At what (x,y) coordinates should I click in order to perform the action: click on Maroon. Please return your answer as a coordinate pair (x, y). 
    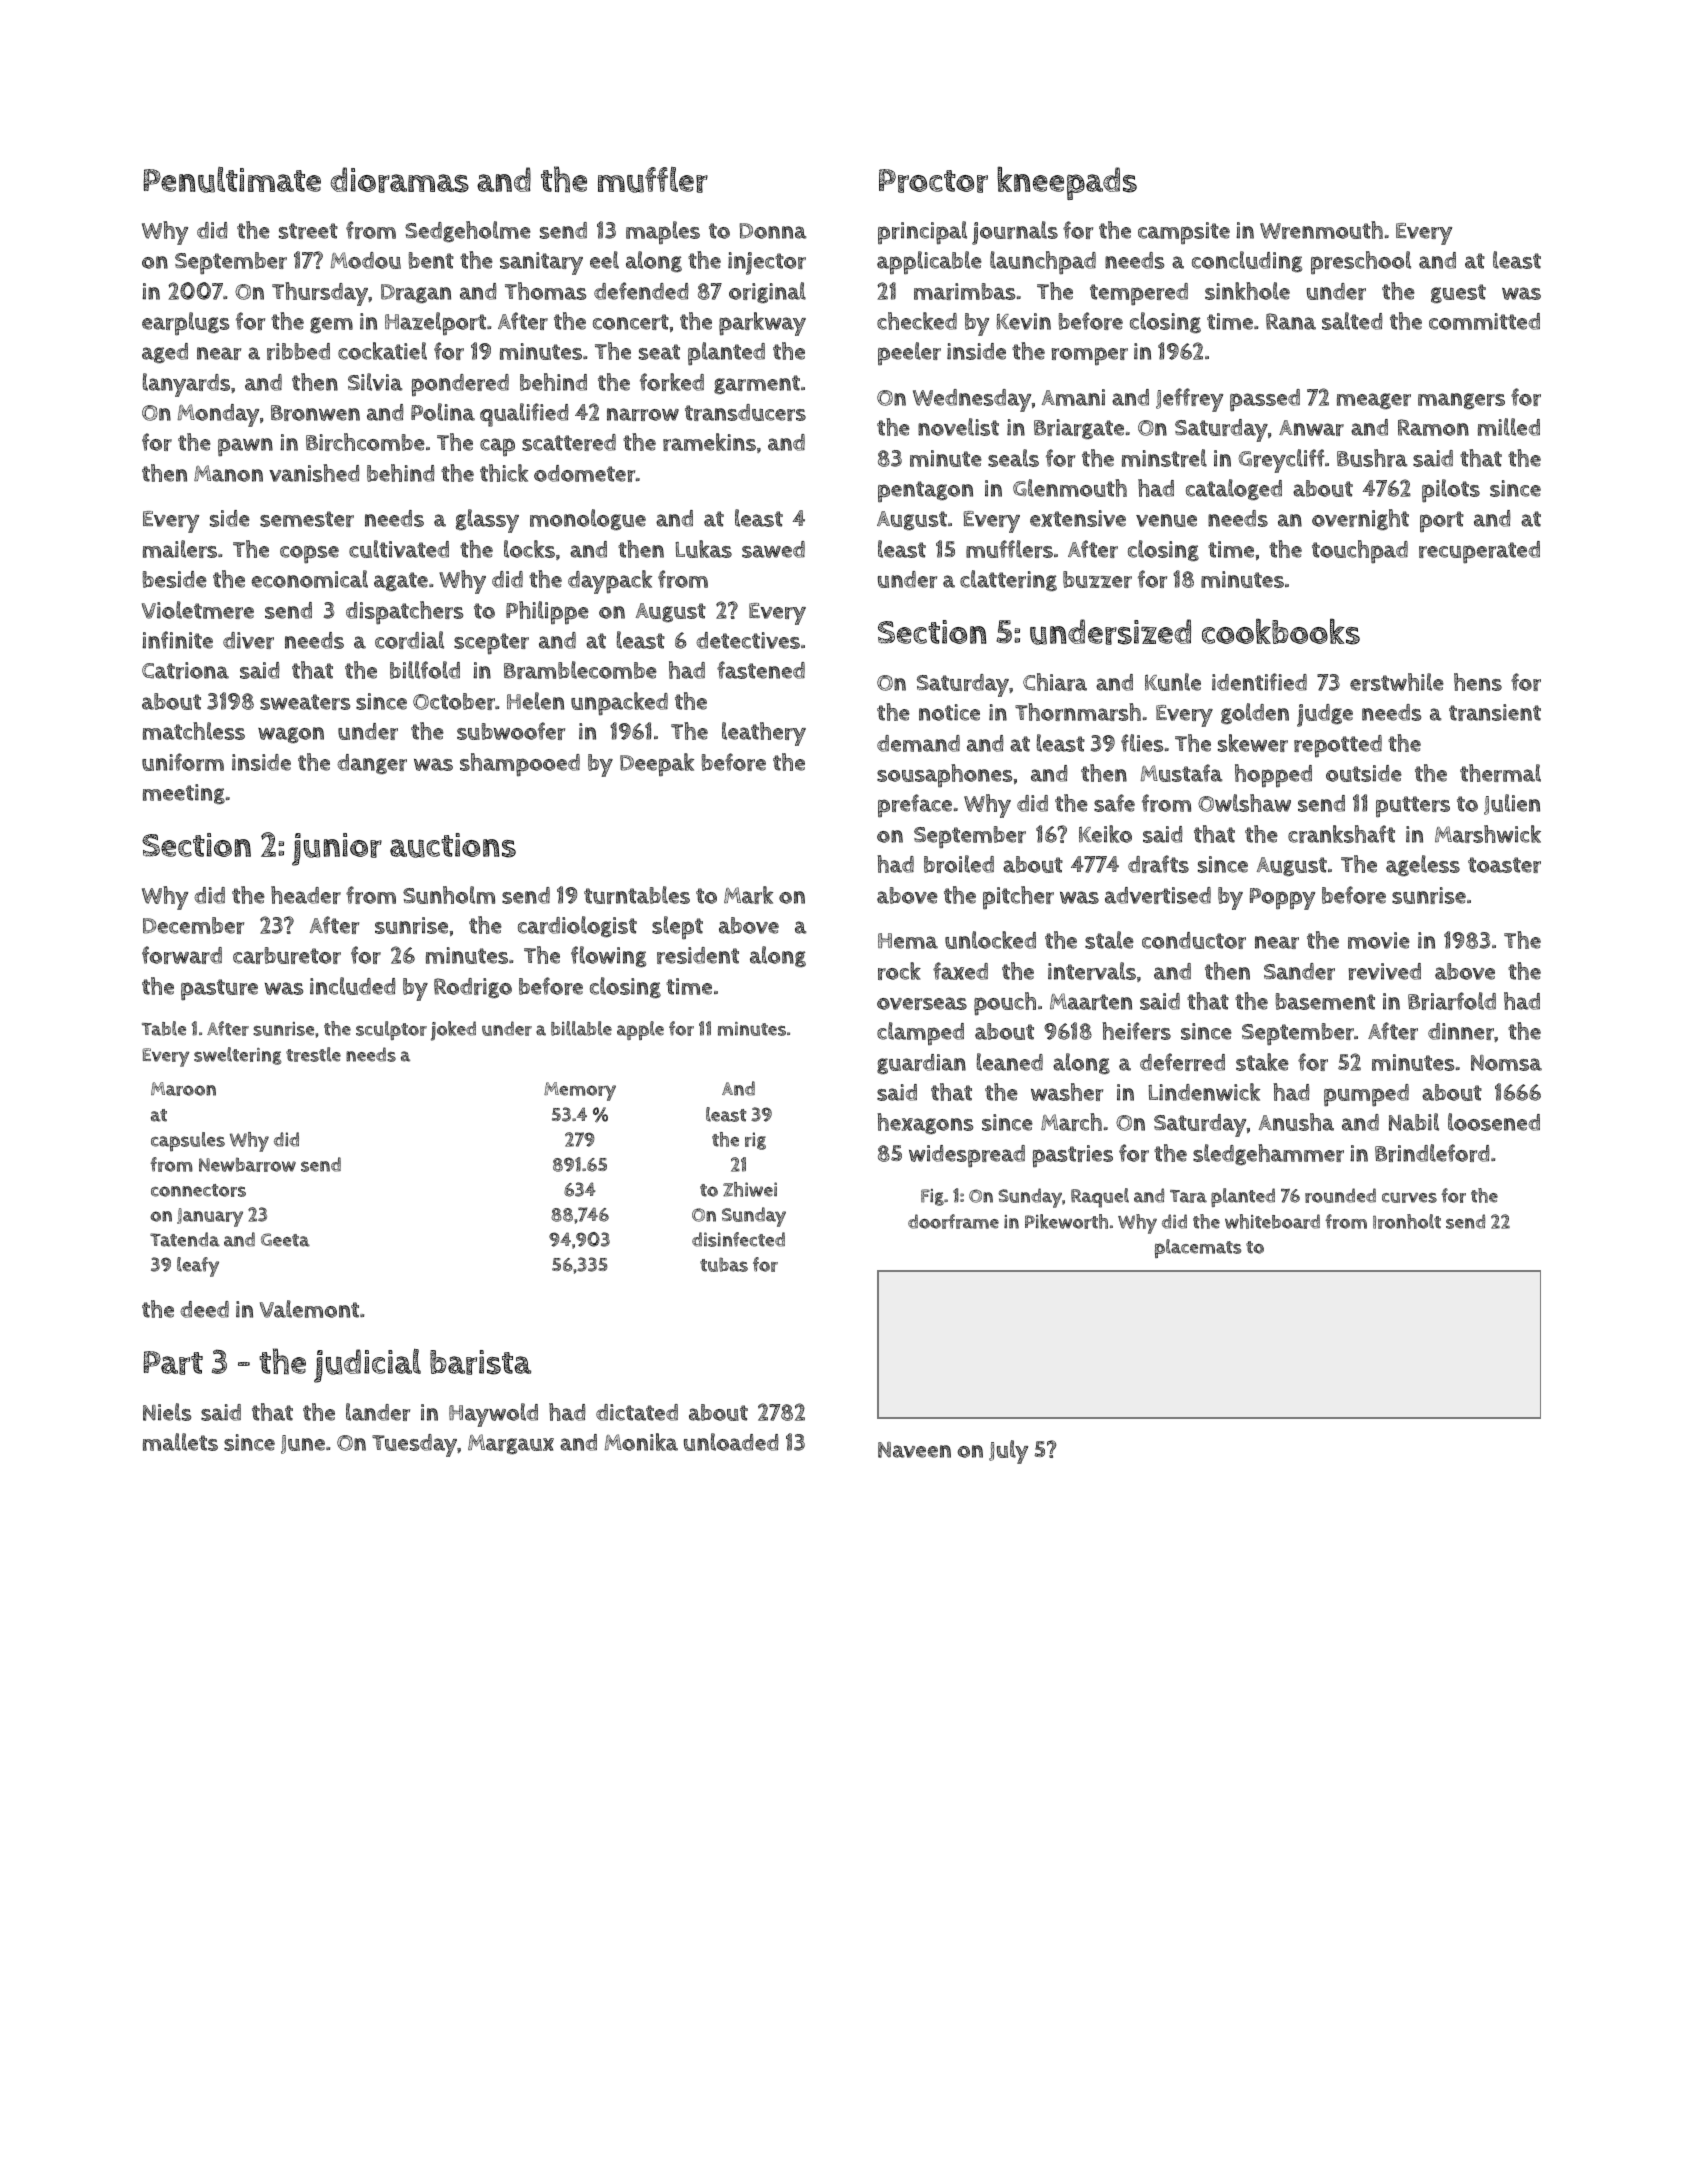
    Looking at the image, I should click on (183, 1089).
